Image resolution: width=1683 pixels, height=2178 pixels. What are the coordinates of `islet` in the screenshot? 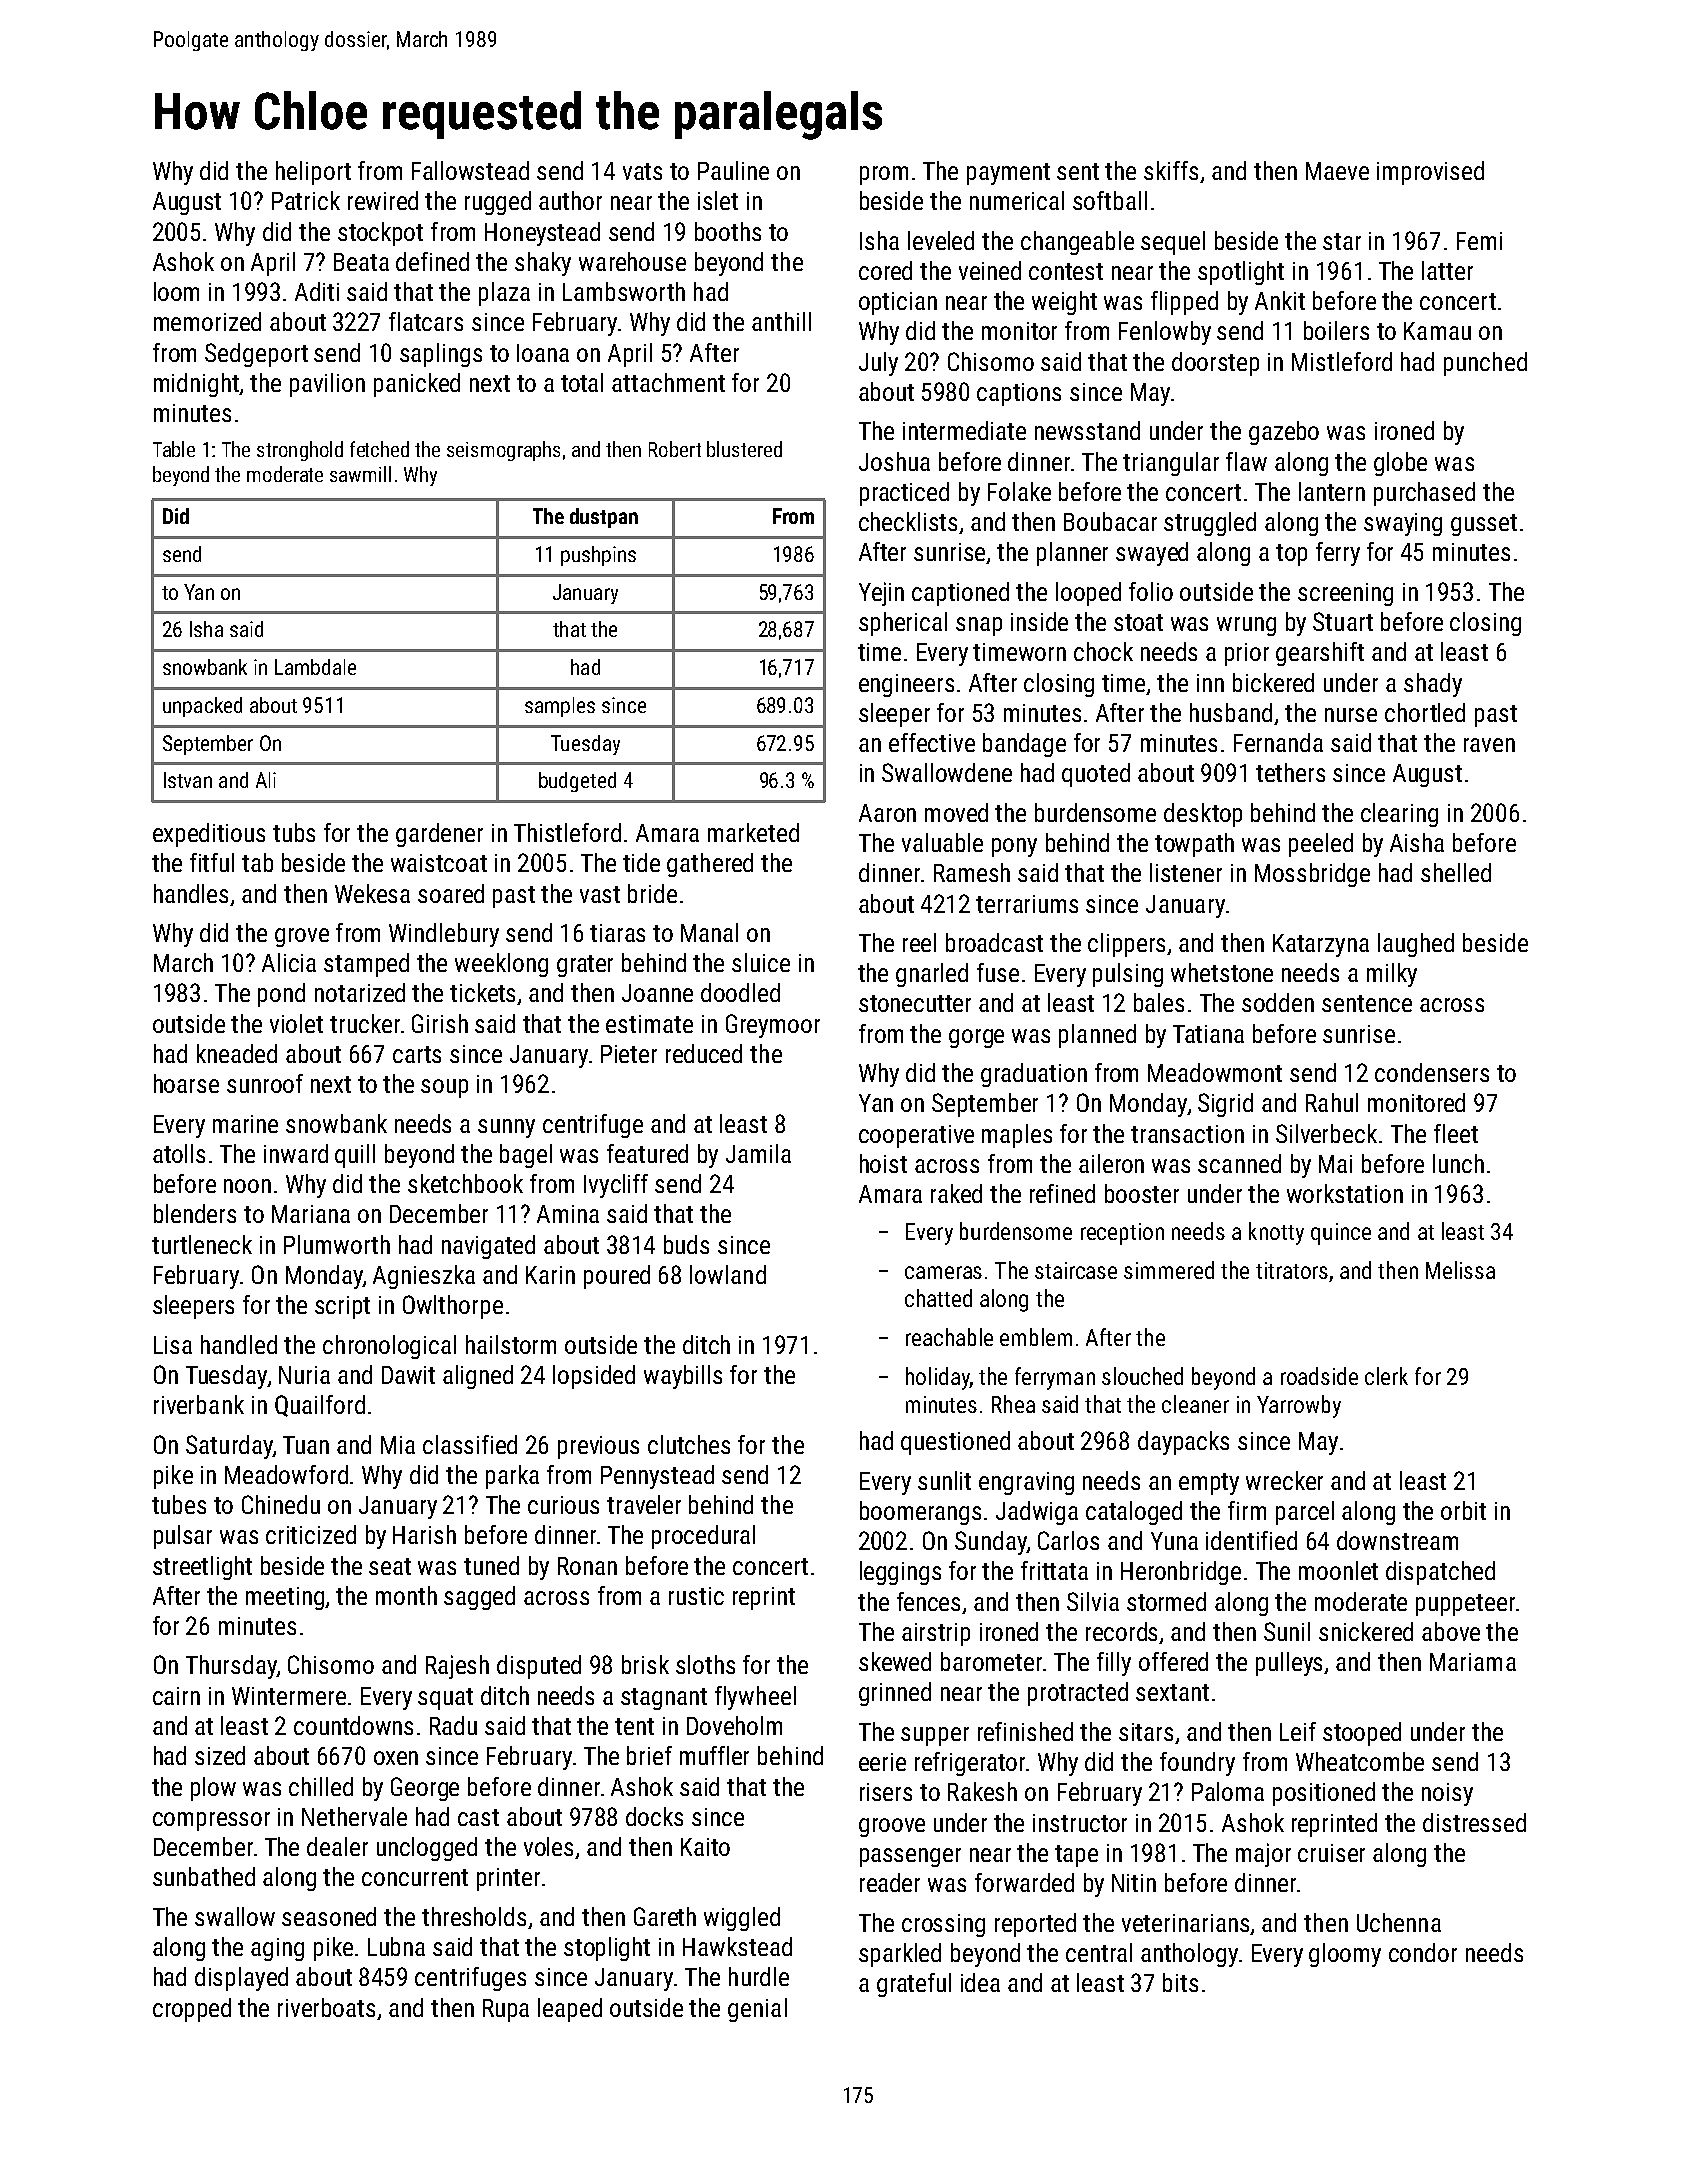 It's located at (718, 200).
